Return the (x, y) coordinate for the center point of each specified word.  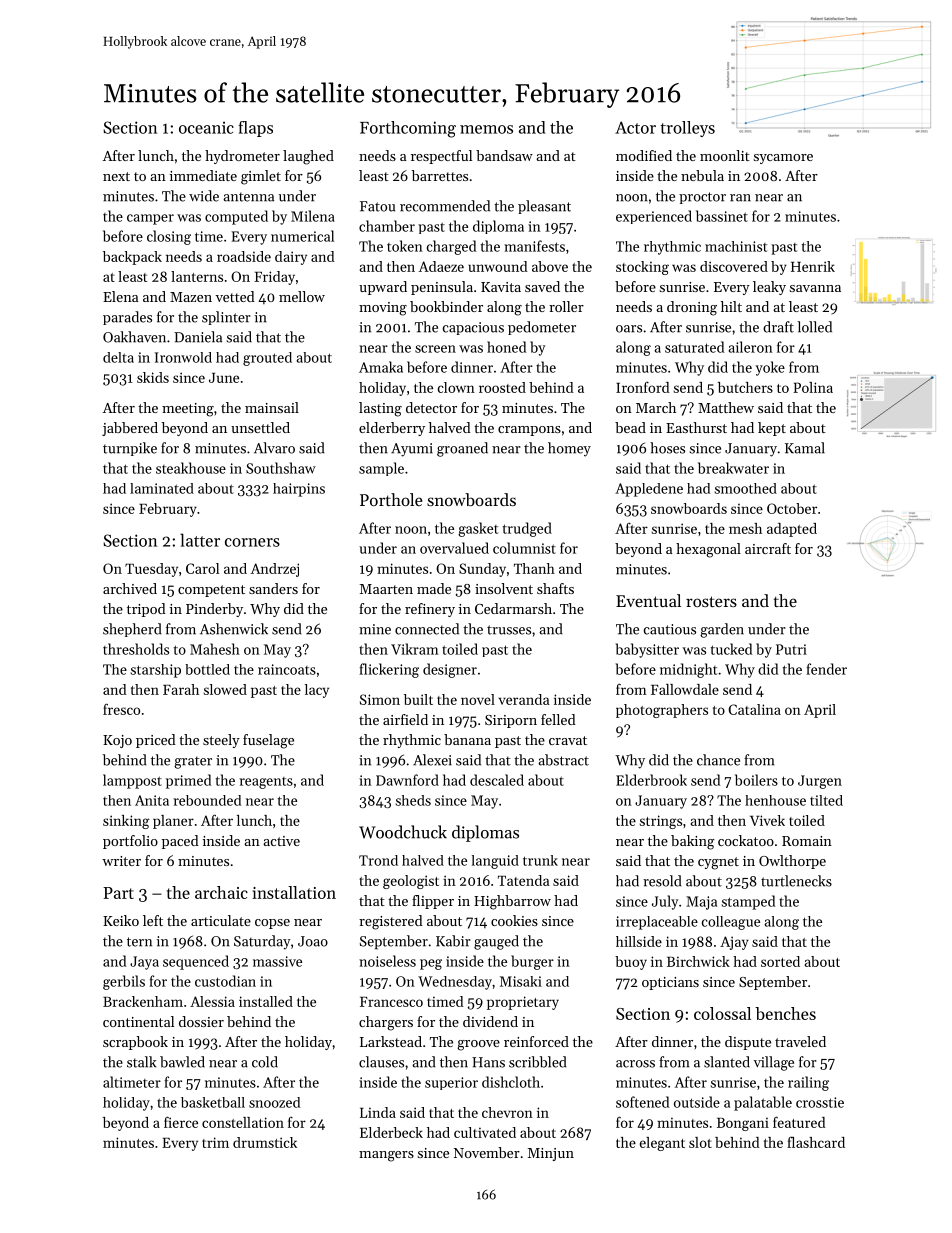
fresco (121, 709)
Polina (813, 387)
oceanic (206, 128)
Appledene (649, 490)
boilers (756, 780)
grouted (267, 359)
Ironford (643, 387)
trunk (540, 860)
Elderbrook (651, 780)
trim (215, 1142)
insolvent (504, 588)
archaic (221, 892)
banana (467, 739)
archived (130, 588)
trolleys (687, 129)
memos (486, 129)
